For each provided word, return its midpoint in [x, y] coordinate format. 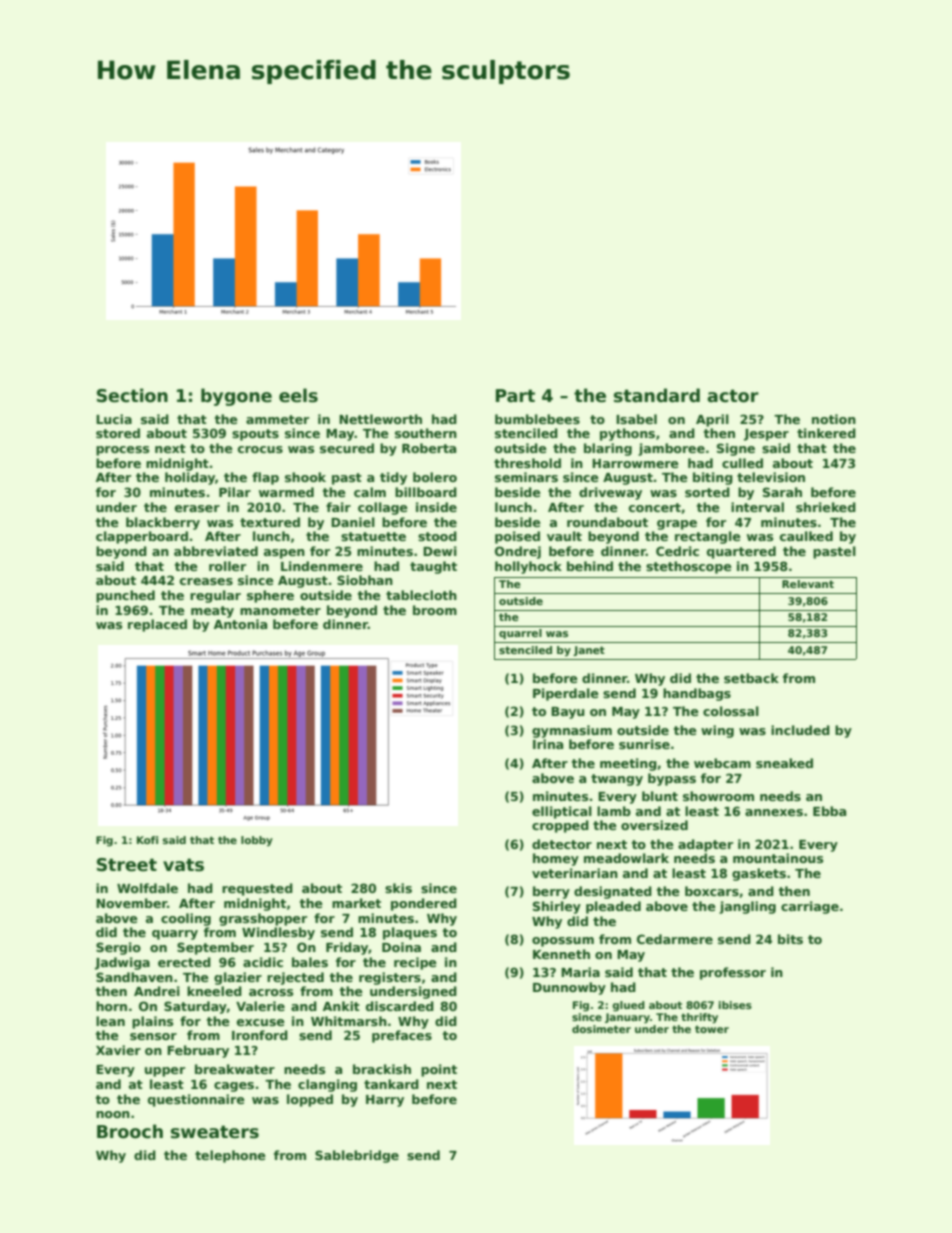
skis [398, 888]
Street [127, 865]
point [439, 1070]
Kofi [147, 840]
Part [515, 396]
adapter [705, 845]
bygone [236, 397]
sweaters [215, 1132]
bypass [672, 779]
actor [733, 396]
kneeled [214, 991]
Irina [548, 744]
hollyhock [528, 567]
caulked [806, 536]
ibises [735, 1005]
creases [206, 581]
